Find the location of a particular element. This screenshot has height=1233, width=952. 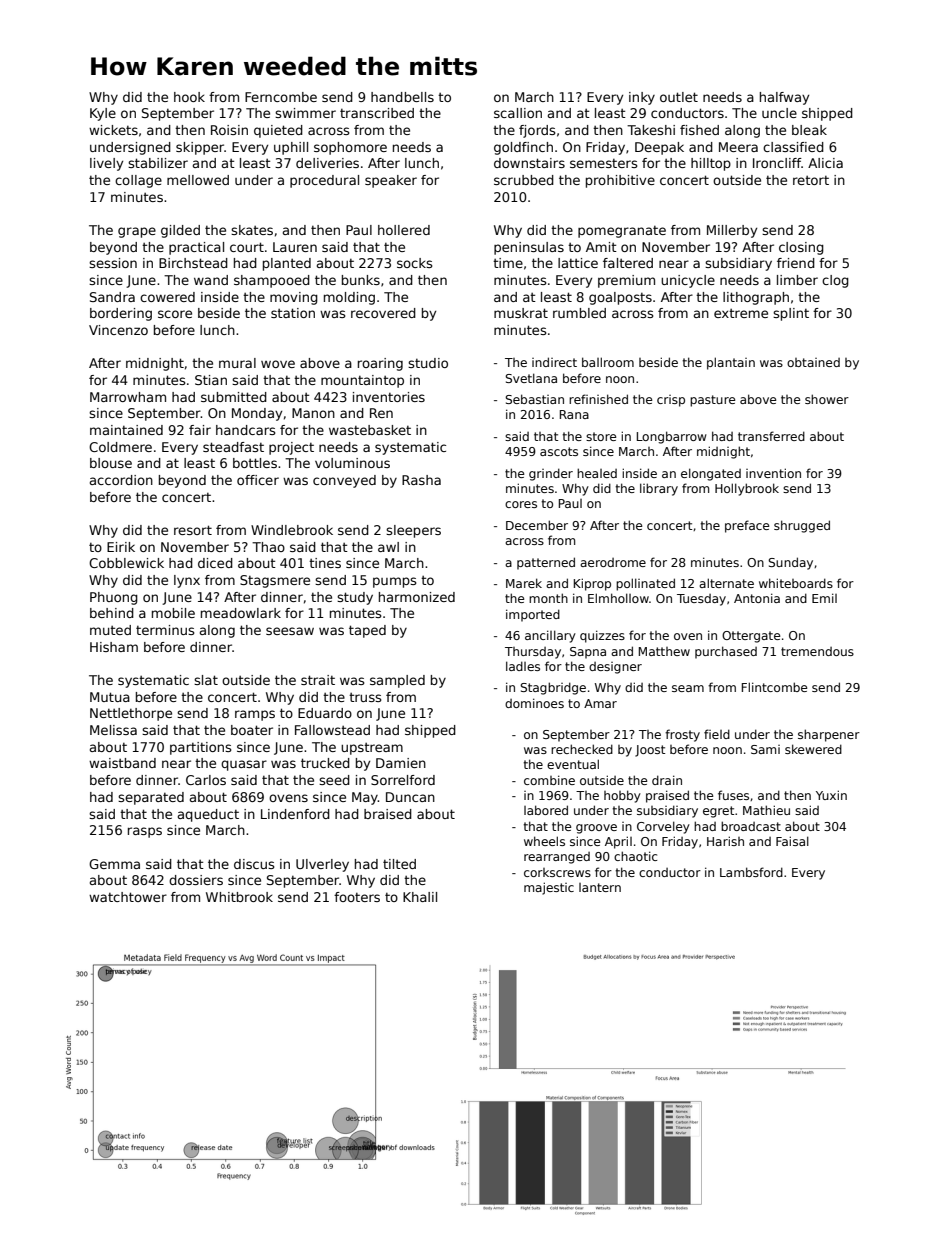

rumbled is located at coordinates (579, 313).
